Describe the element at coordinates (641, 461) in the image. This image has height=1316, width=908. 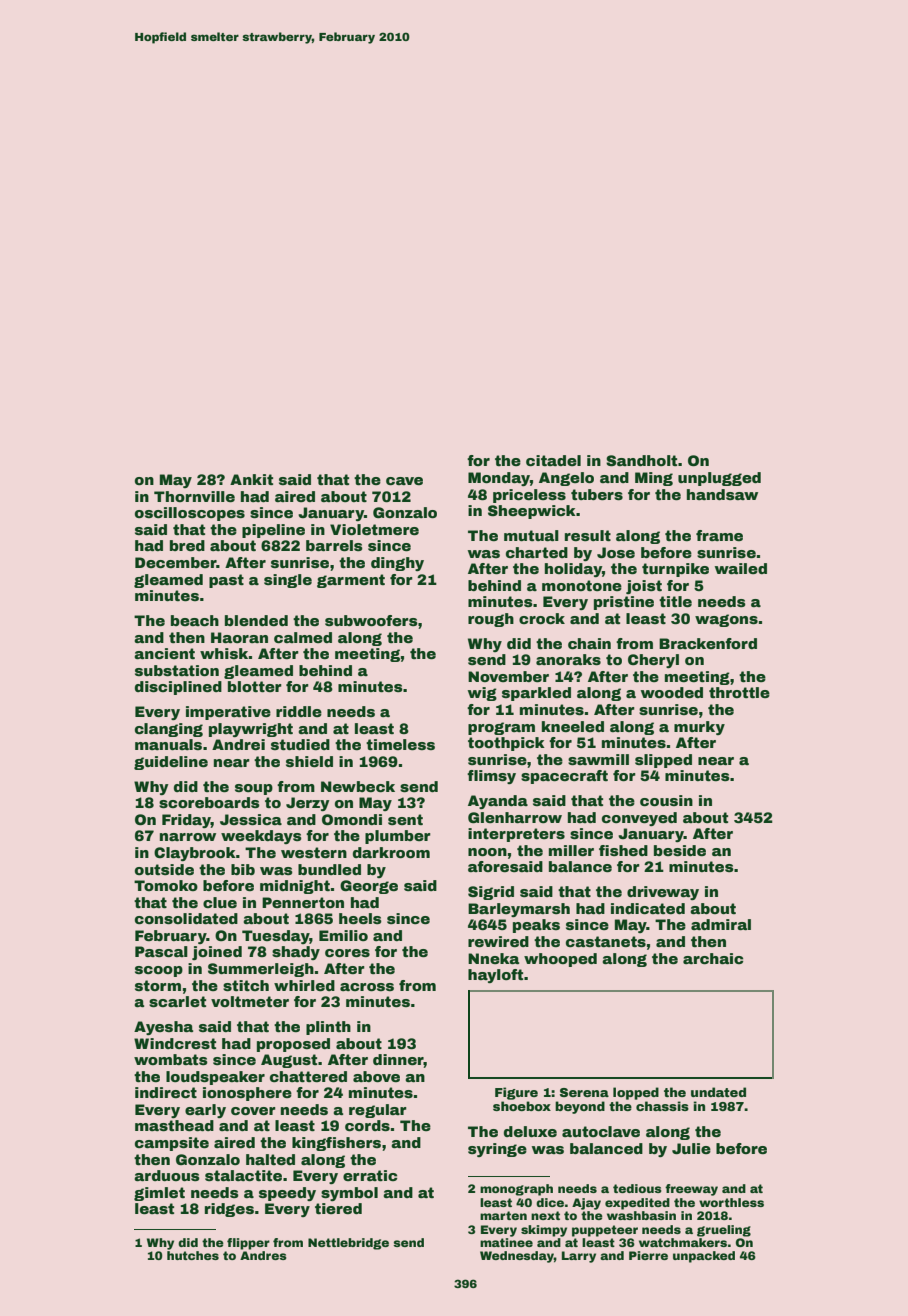
I see `Sandholt` at that location.
